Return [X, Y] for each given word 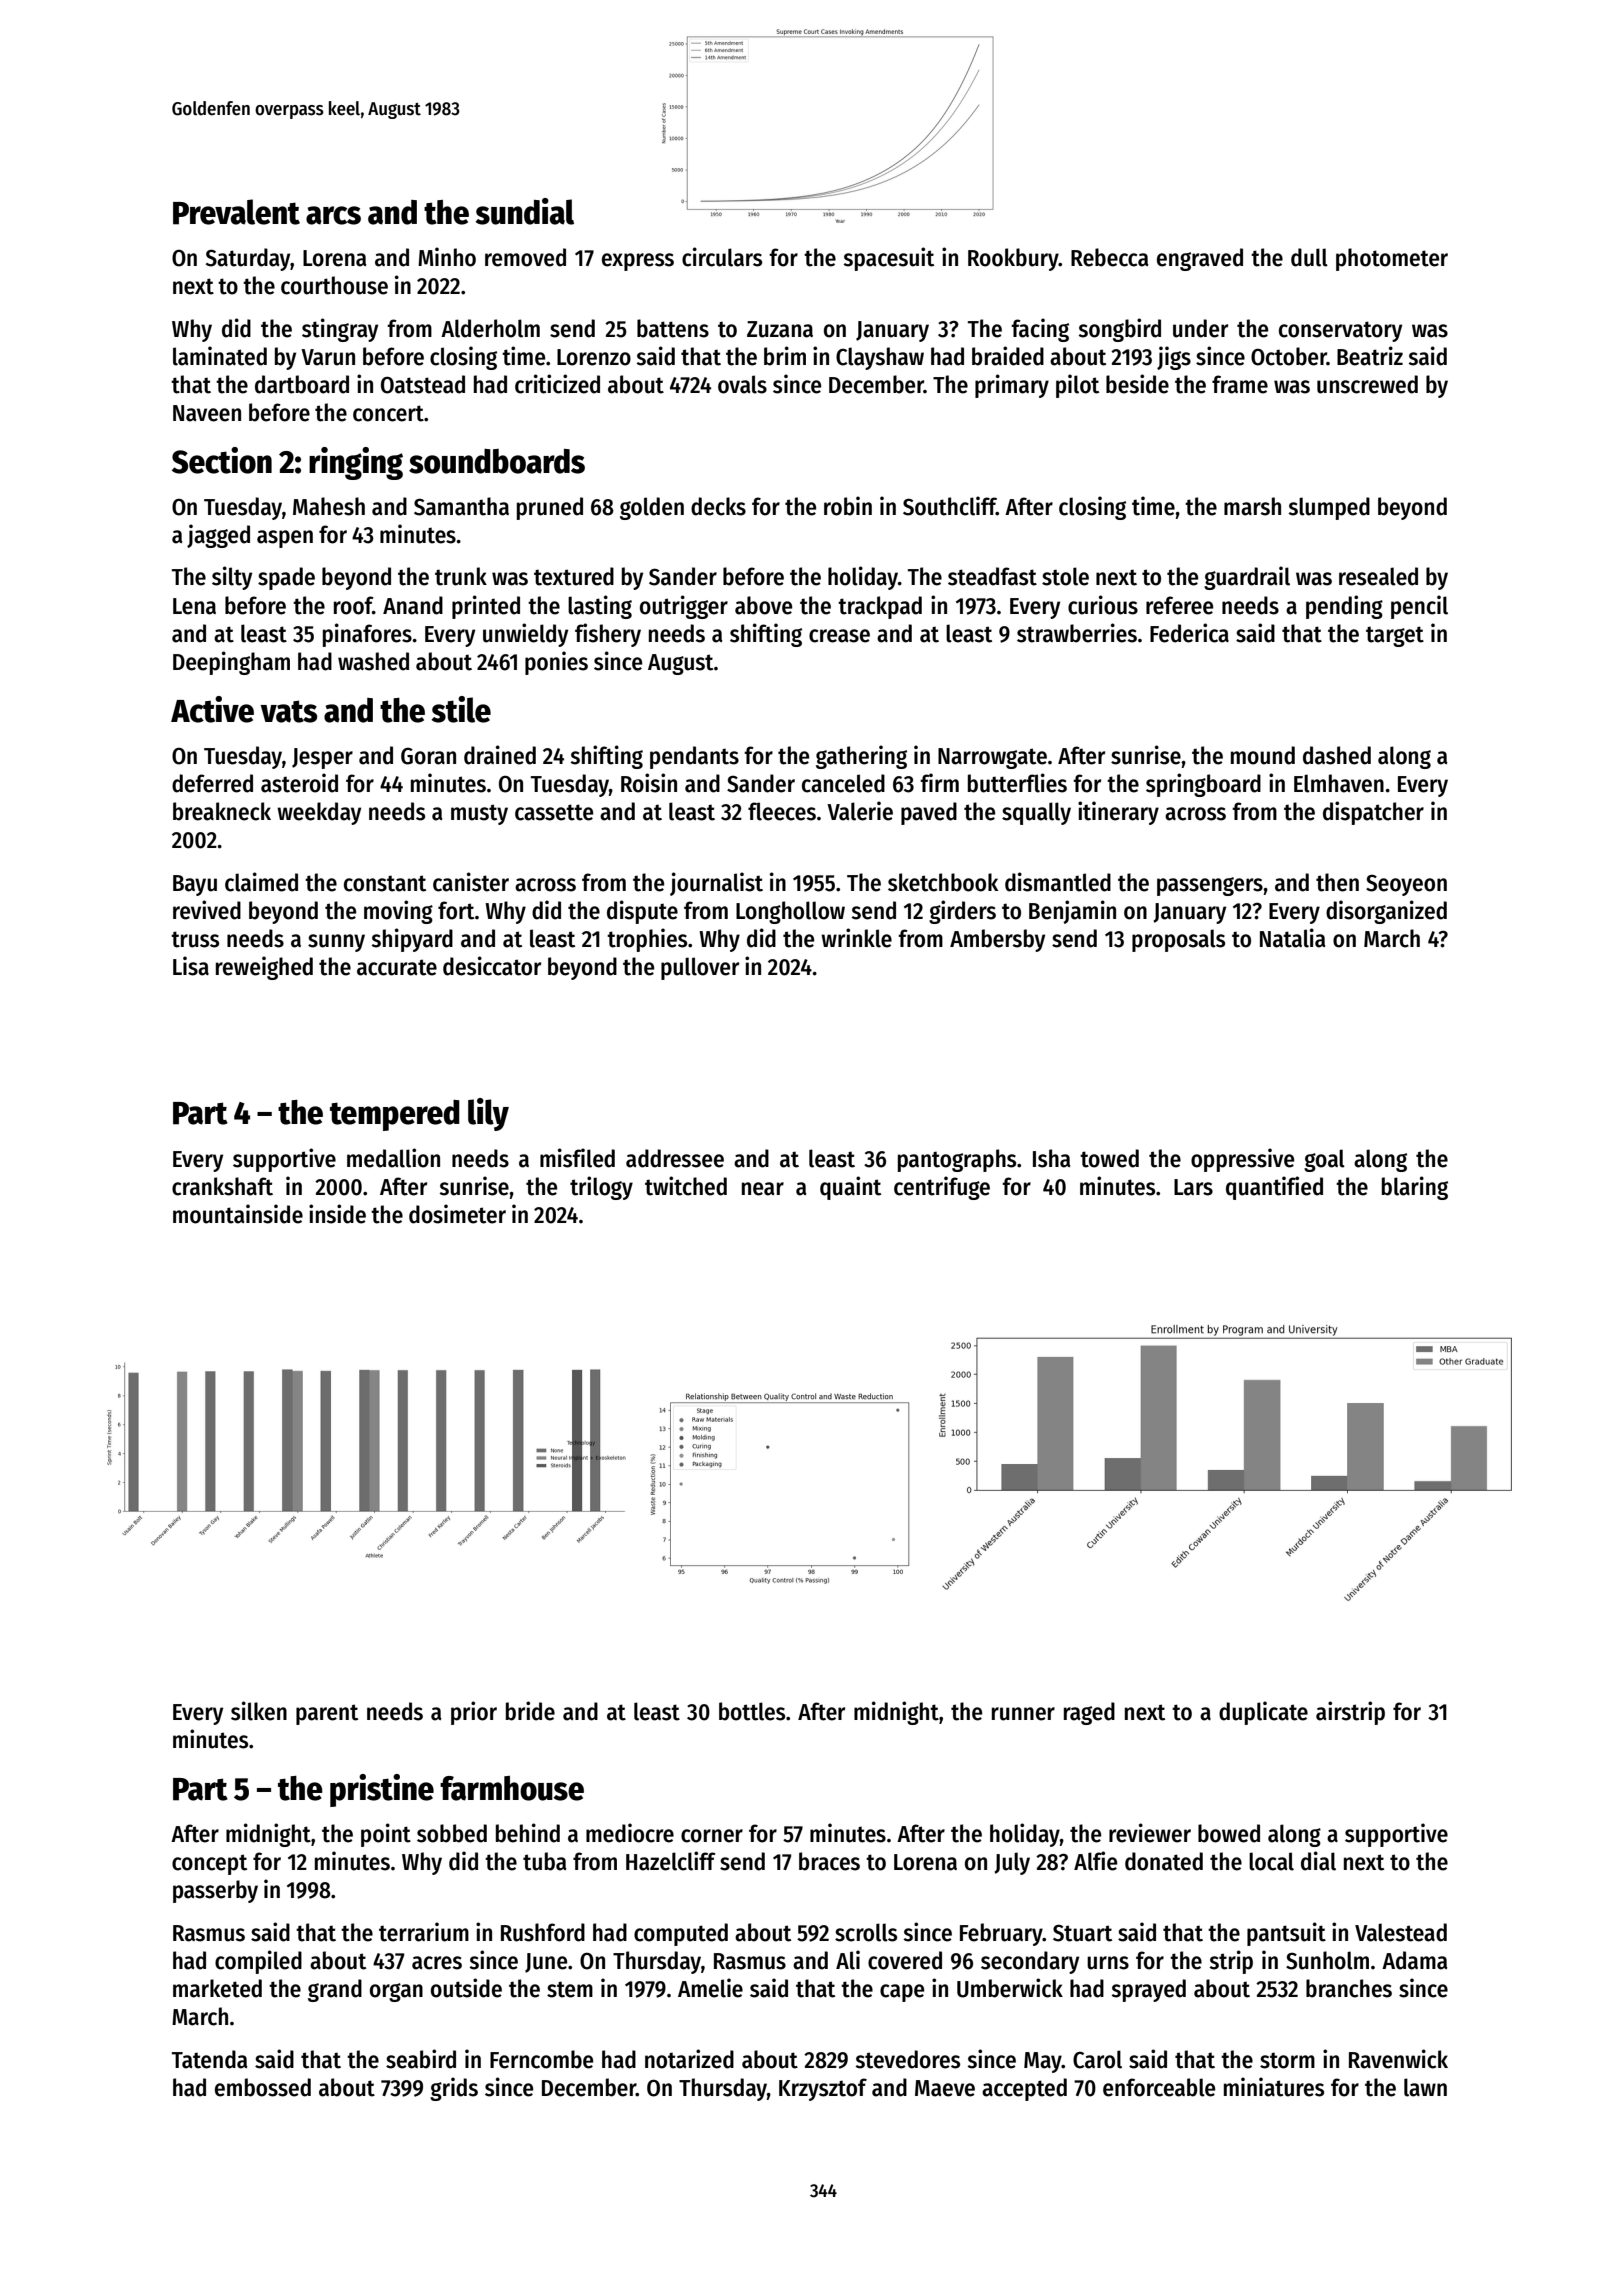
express [638, 262]
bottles [752, 1711]
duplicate [1263, 1713]
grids [454, 2089]
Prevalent [236, 212]
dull [1309, 257]
